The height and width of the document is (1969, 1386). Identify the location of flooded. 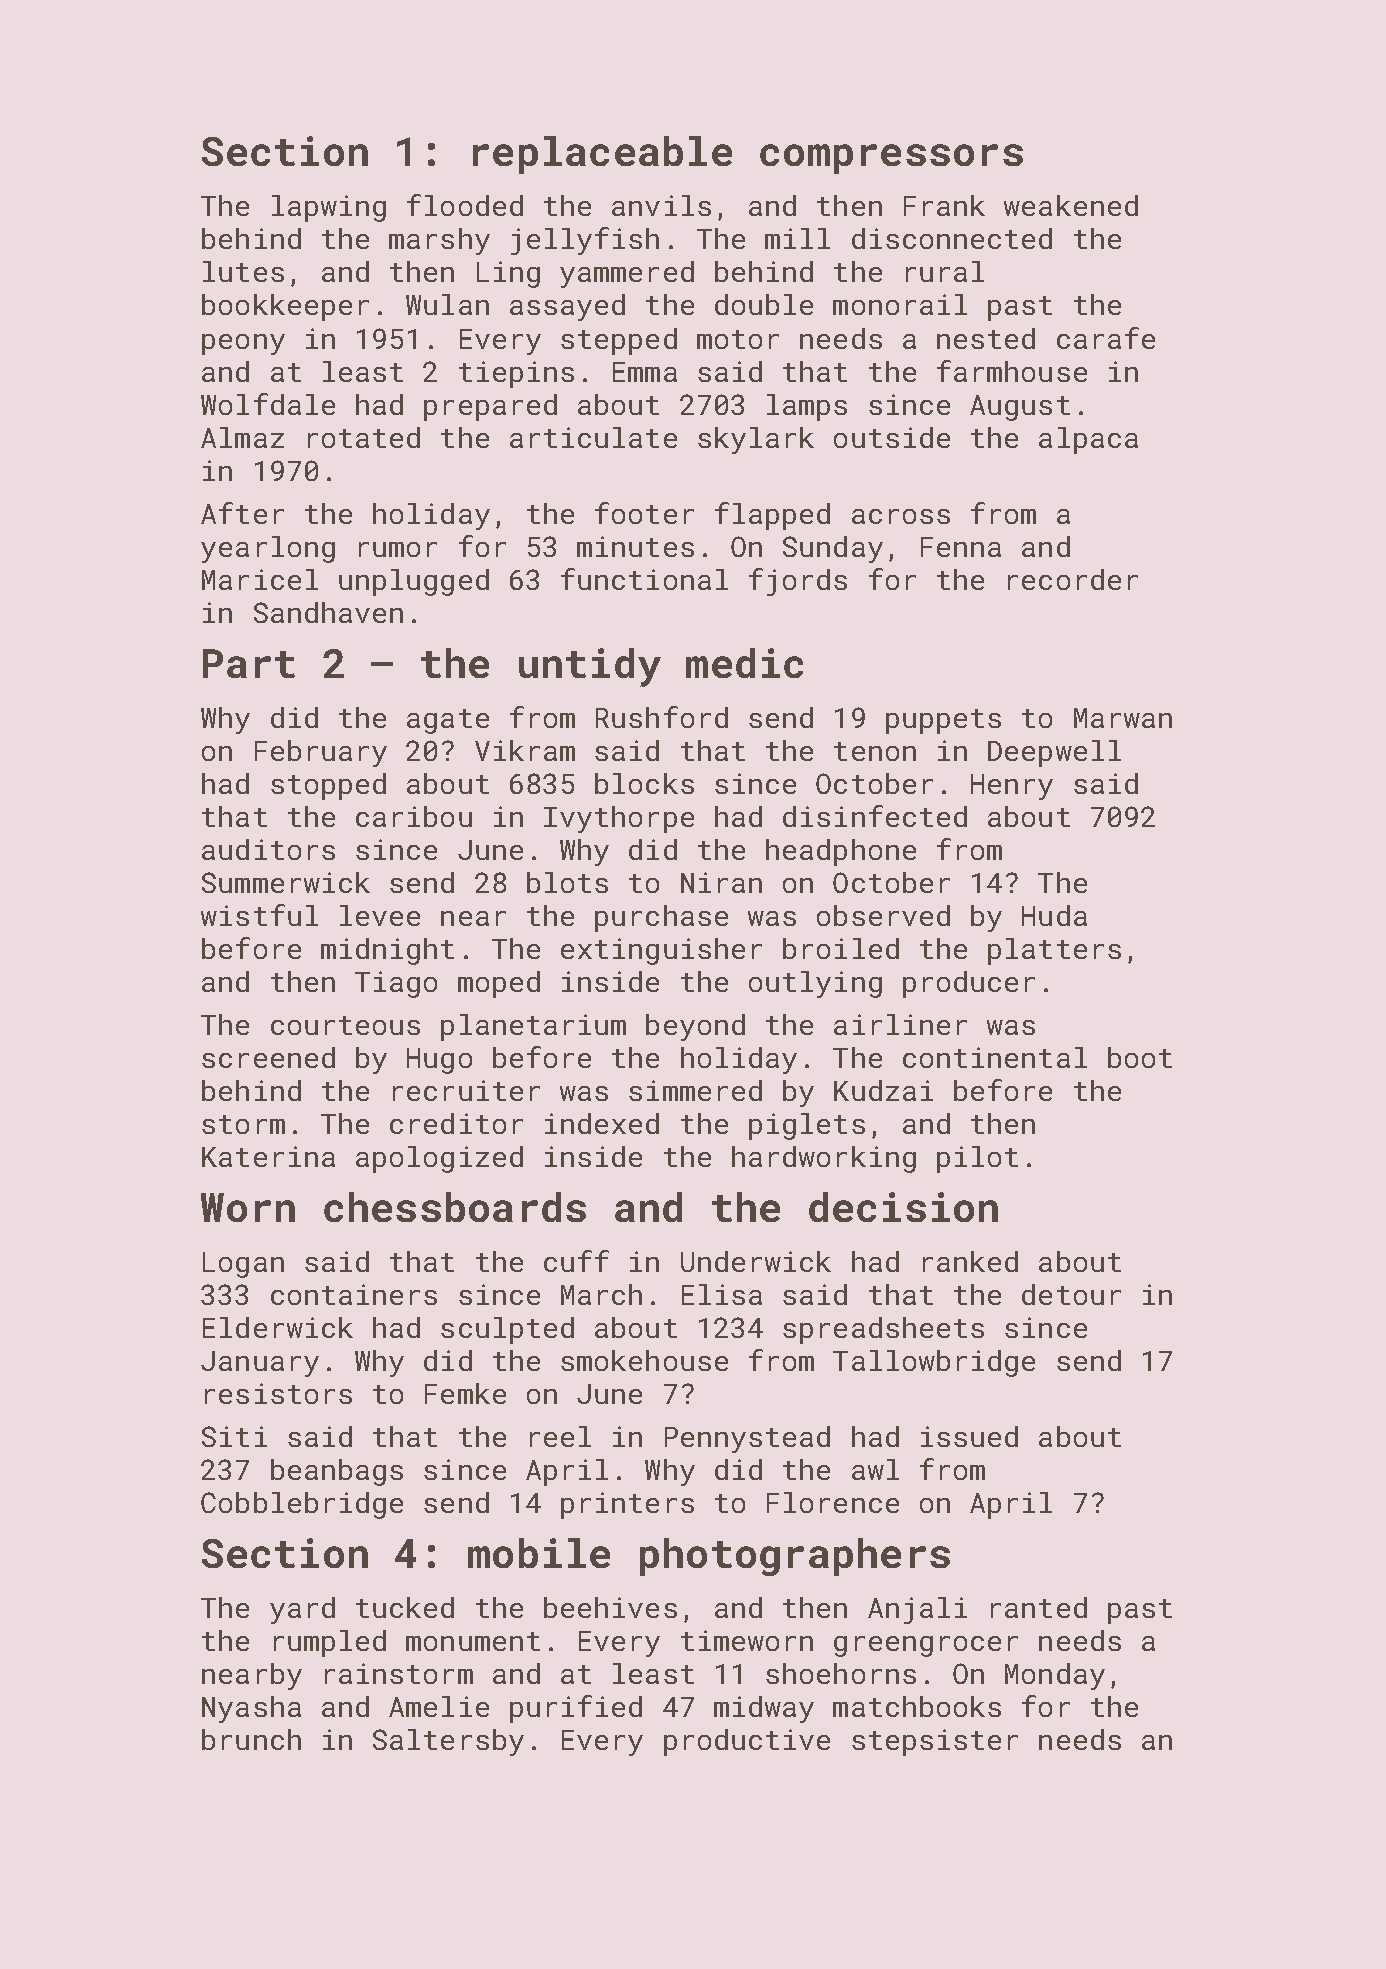
(465, 205).
